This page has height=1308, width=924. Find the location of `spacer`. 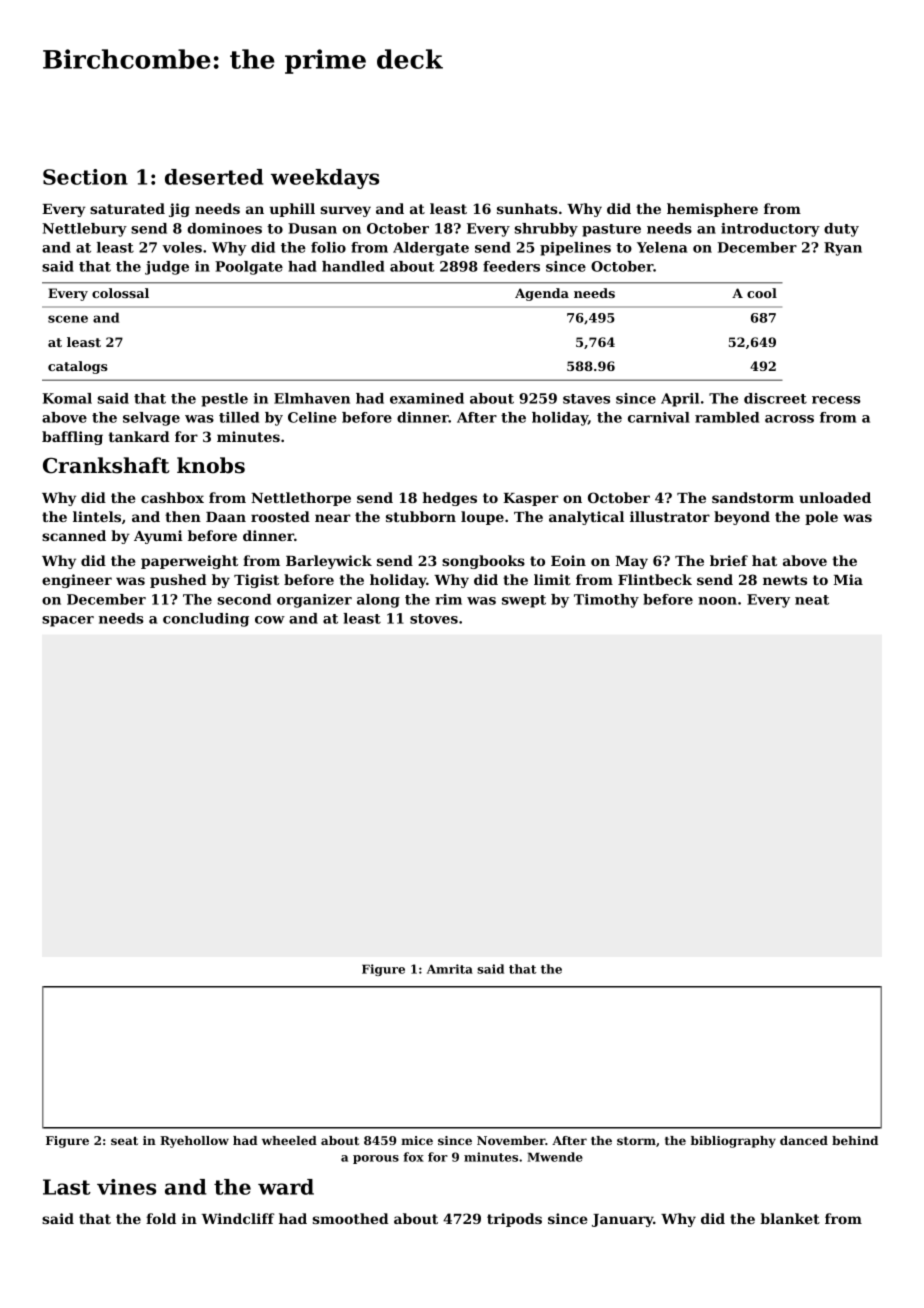

spacer is located at coordinates (68, 621).
